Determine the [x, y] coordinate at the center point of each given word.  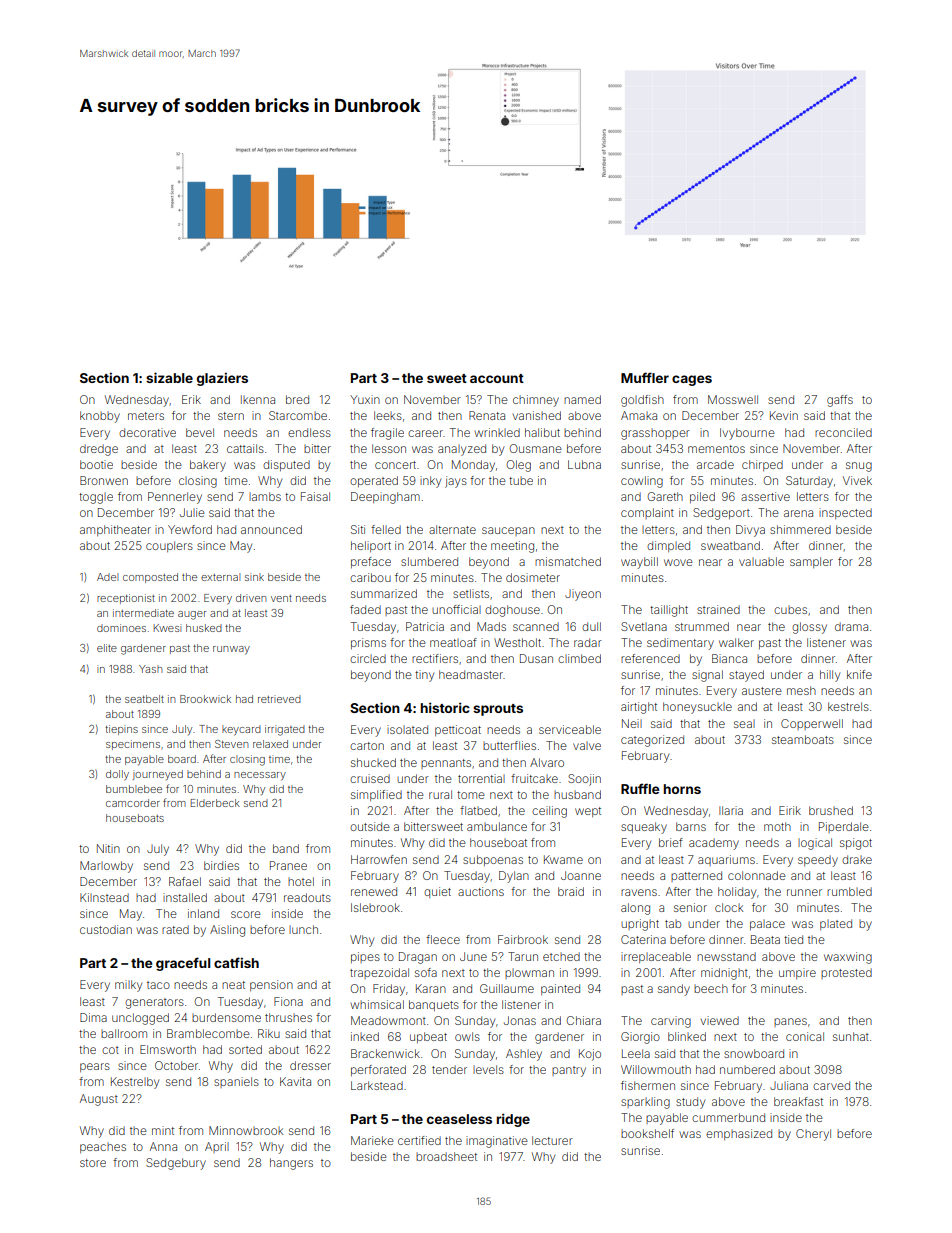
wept [588, 812]
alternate [452, 529]
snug [859, 467]
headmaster [471, 674]
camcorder [133, 803]
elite [107, 648]
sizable [169, 377]
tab [673, 924]
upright [640, 925]
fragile [387, 434]
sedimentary [680, 644]
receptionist [126, 599]
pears [95, 1067]
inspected [845, 513]
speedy [818, 861]
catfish [236, 962]
